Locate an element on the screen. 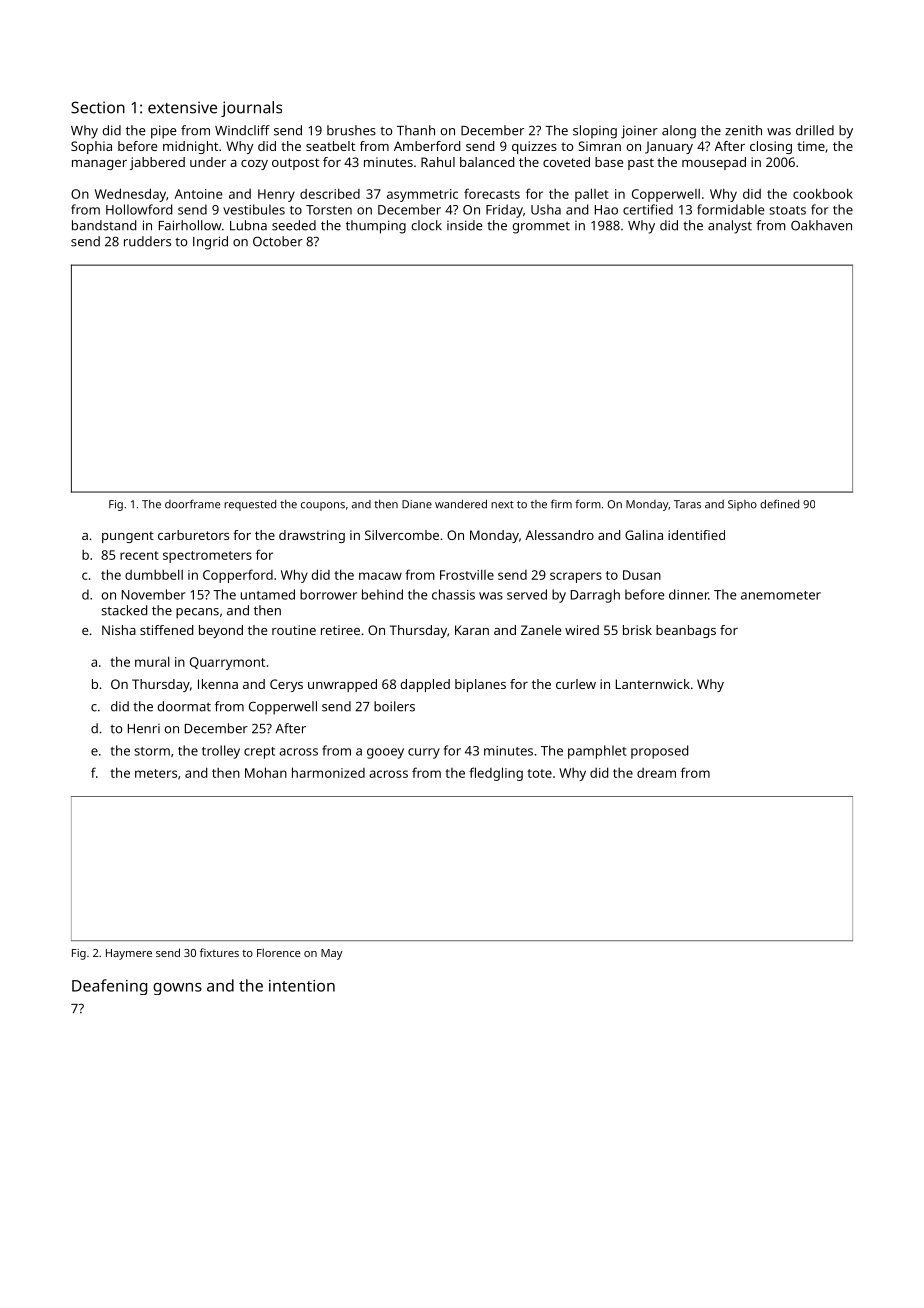 The width and height of the screenshot is (924, 1308). joiner is located at coordinates (639, 132).
